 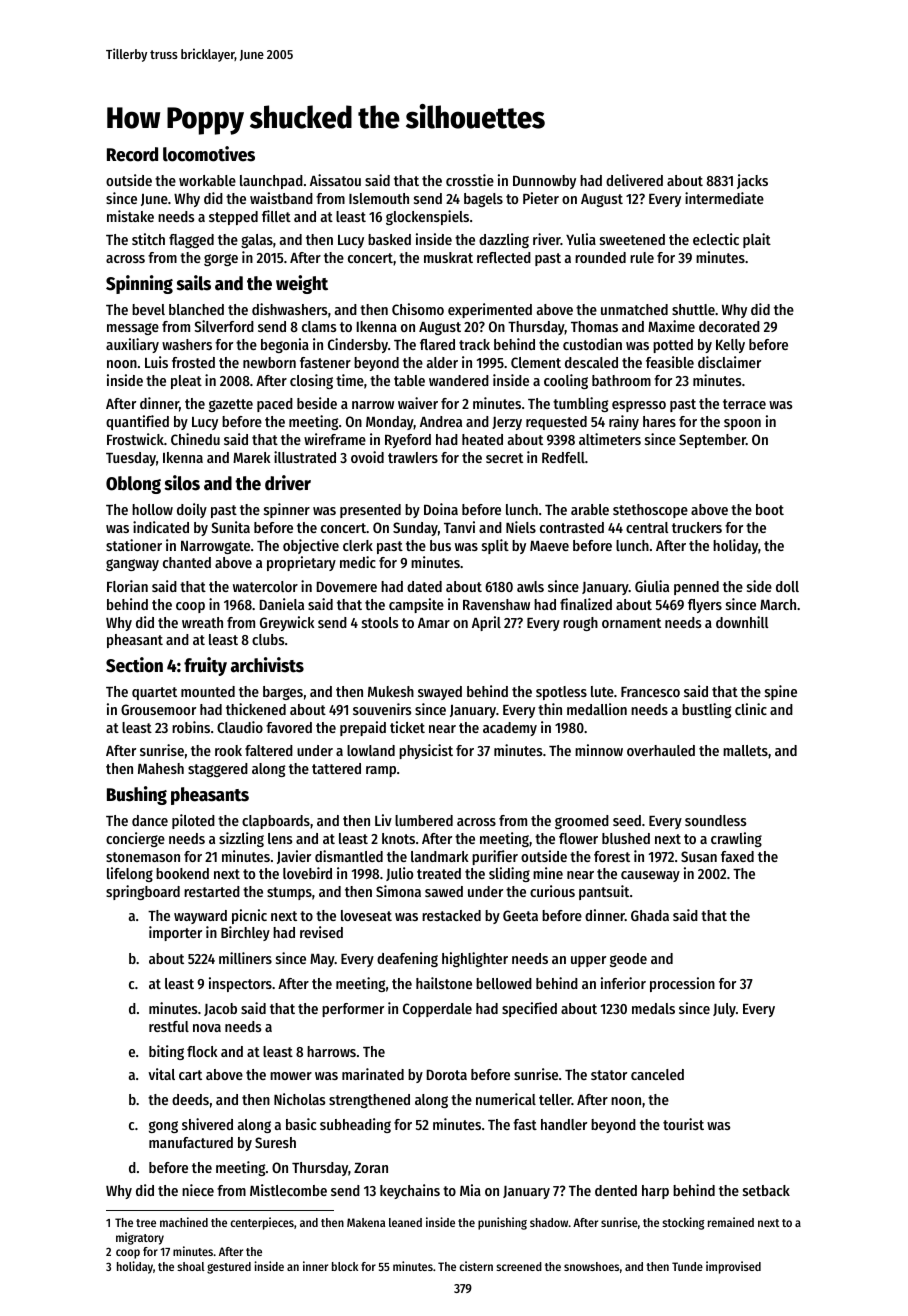 What do you see at coordinates (590, 509) in the screenshot?
I see `arable` at bounding box center [590, 509].
